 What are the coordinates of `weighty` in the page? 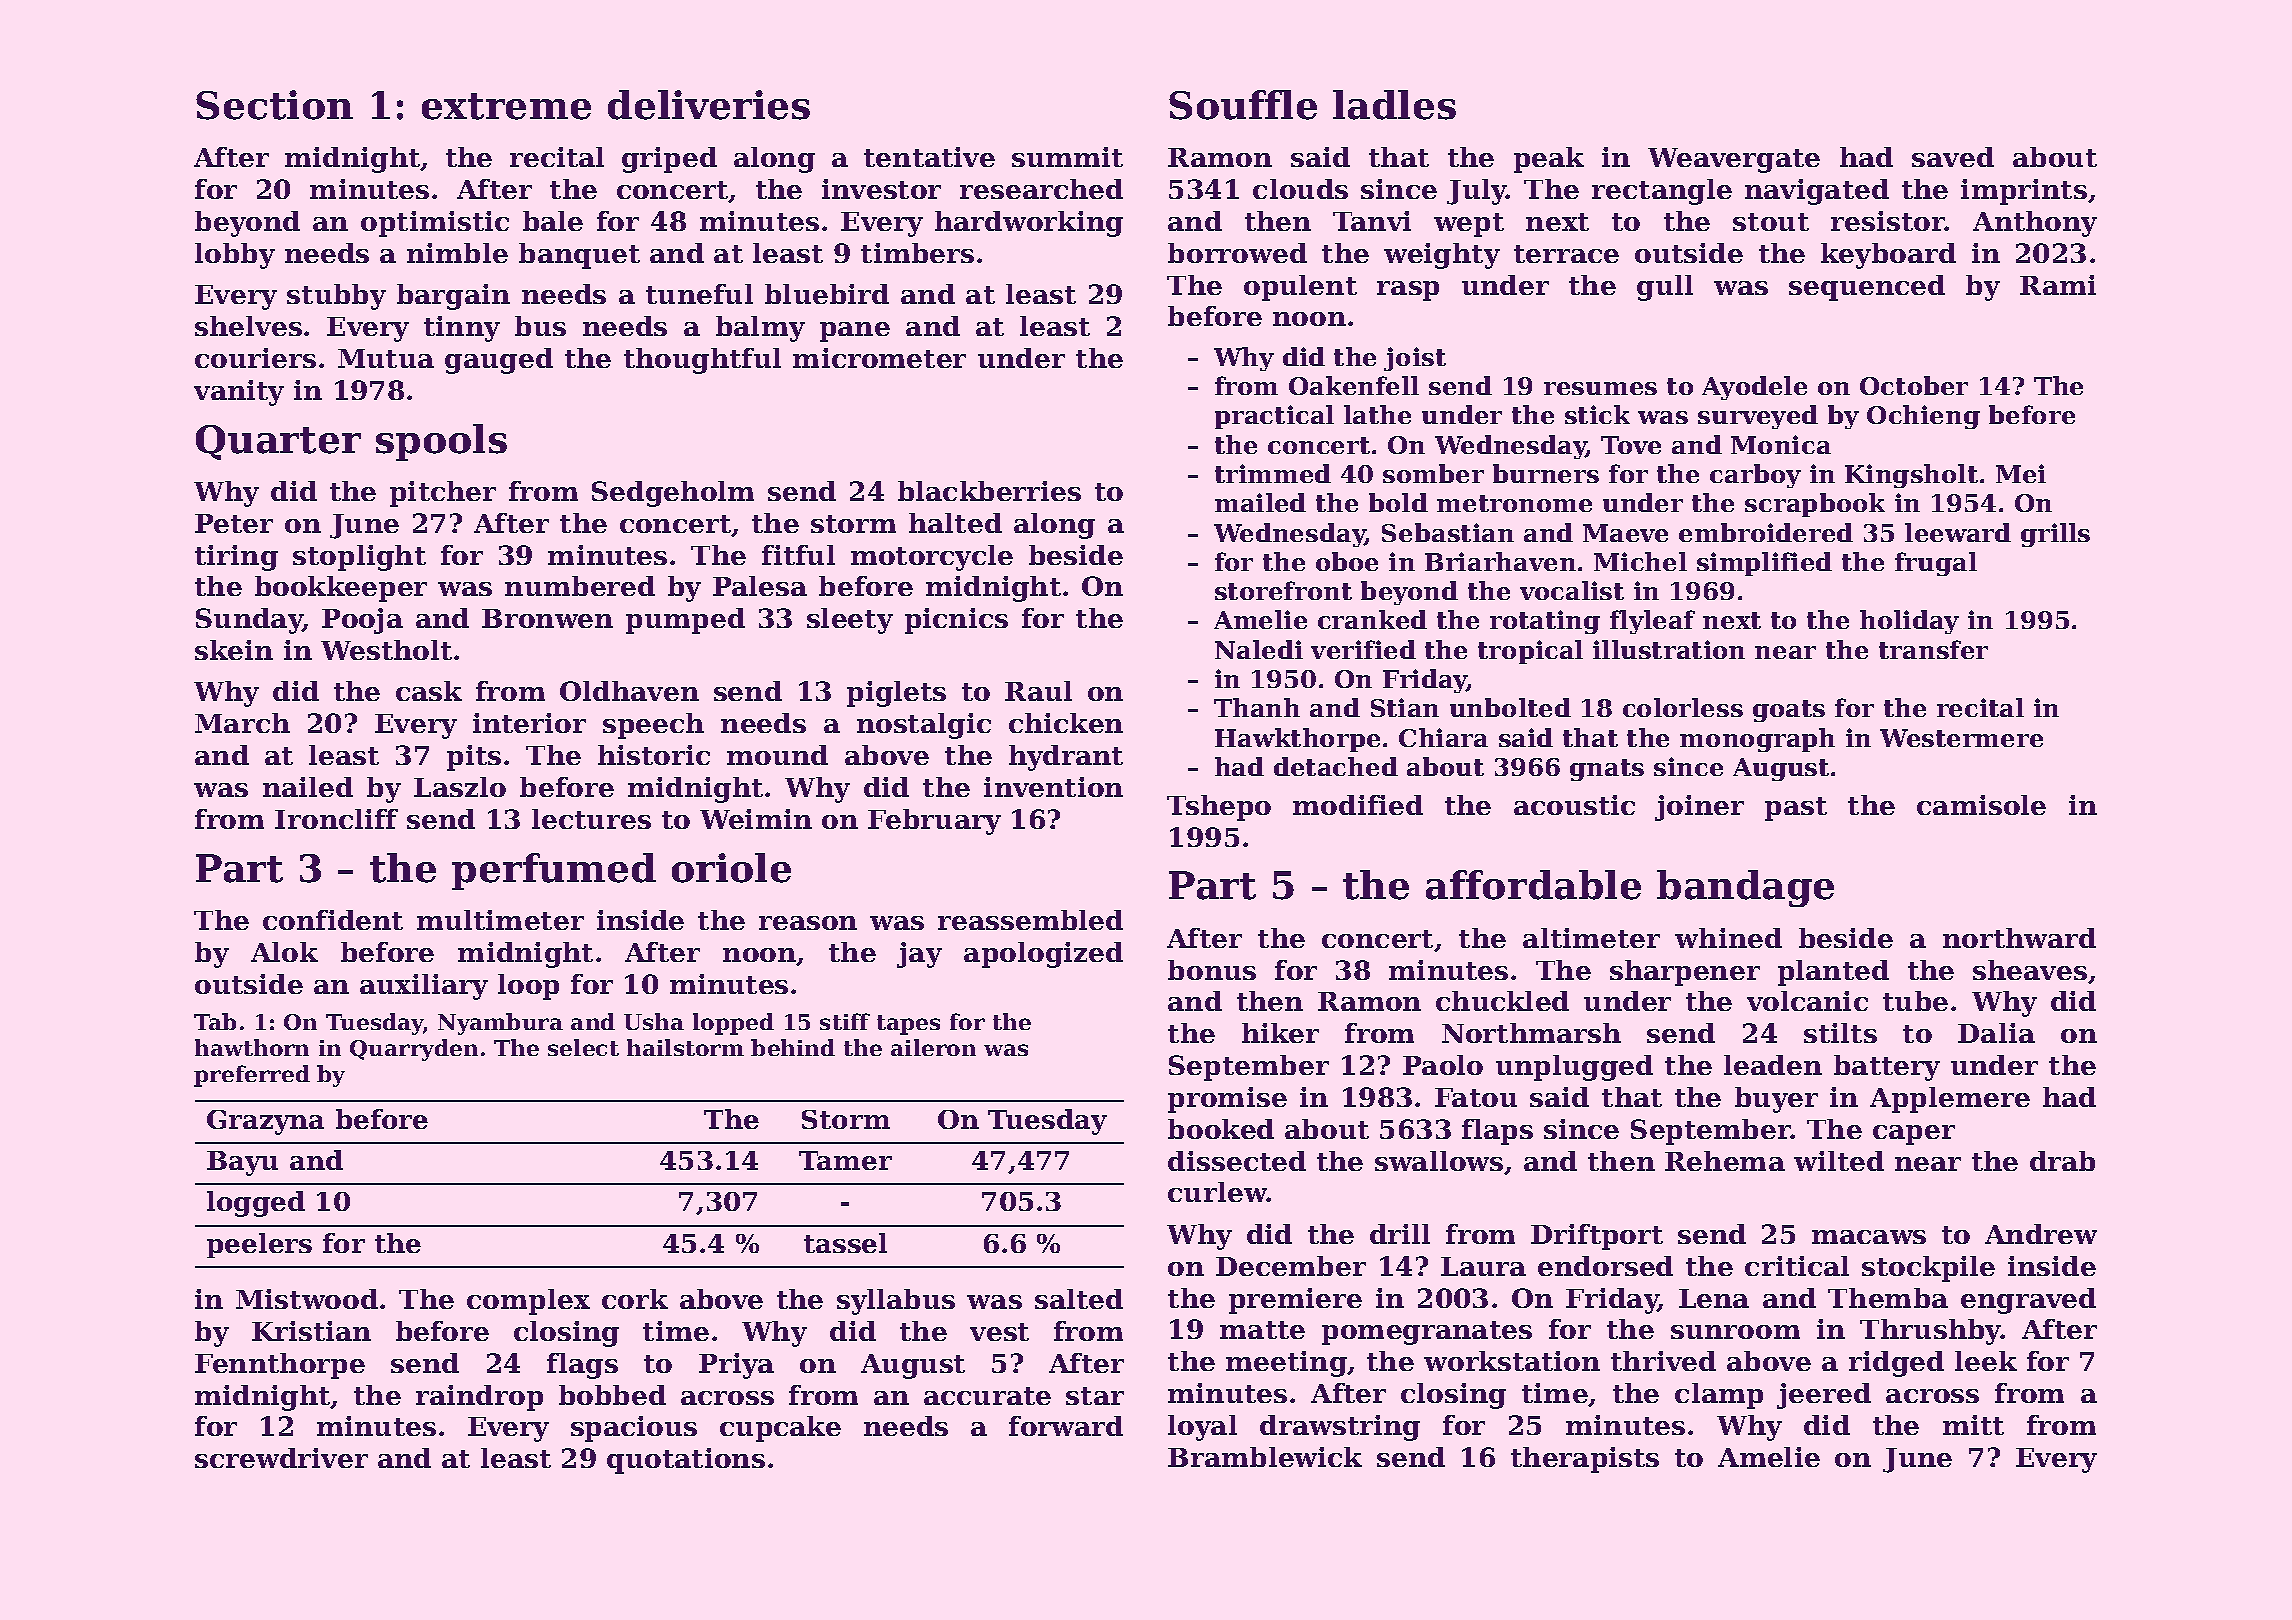 It's located at (1442, 256).
